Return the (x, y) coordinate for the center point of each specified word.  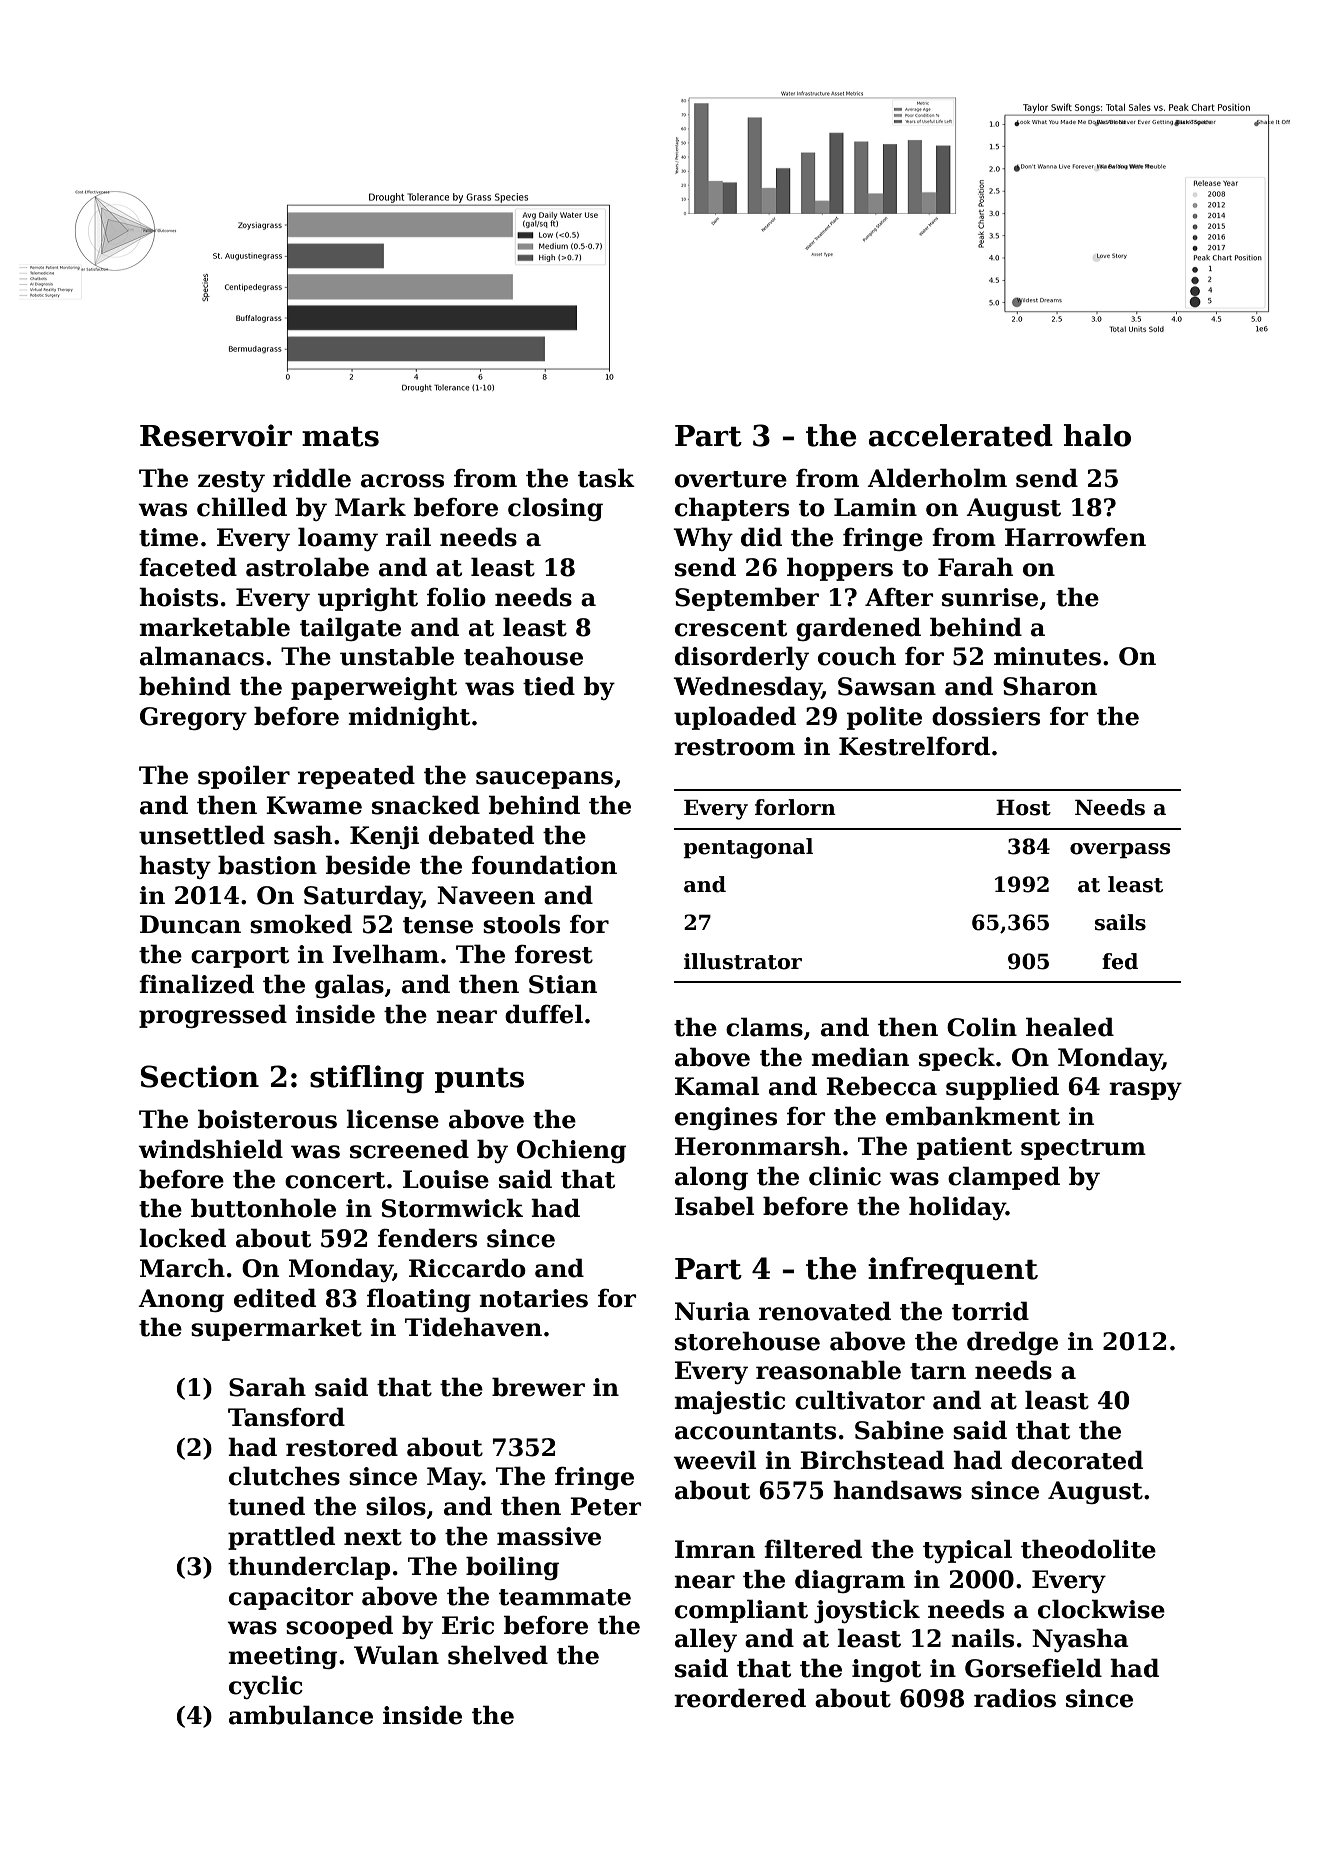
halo (1097, 435)
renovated (825, 1311)
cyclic (266, 1687)
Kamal (717, 1086)
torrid (990, 1311)
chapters (732, 509)
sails (1120, 922)
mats (340, 437)
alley (706, 1640)
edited (275, 1298)
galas (349, 986)
